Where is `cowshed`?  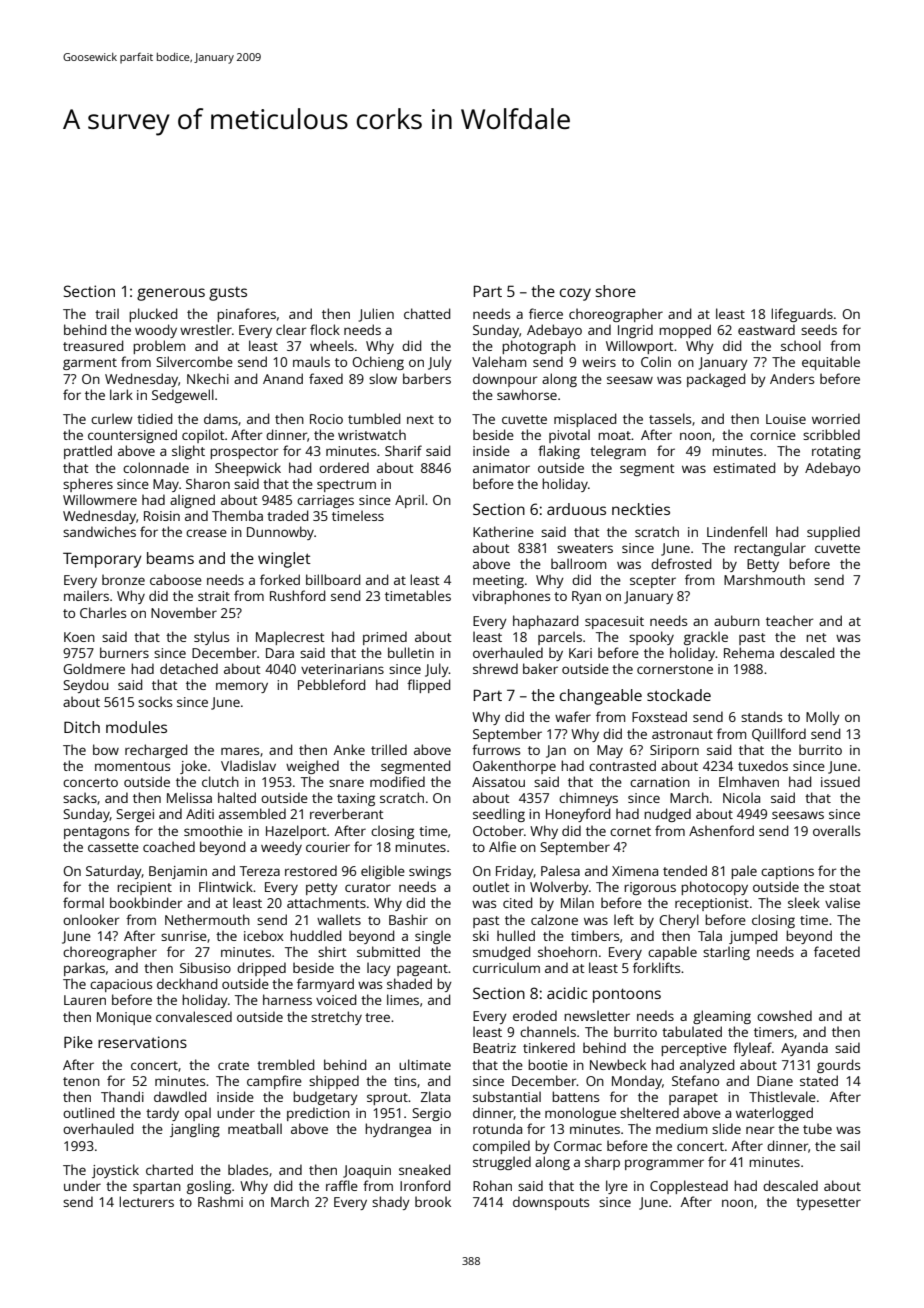 cowshed is located at coordinates (784, 1015).
